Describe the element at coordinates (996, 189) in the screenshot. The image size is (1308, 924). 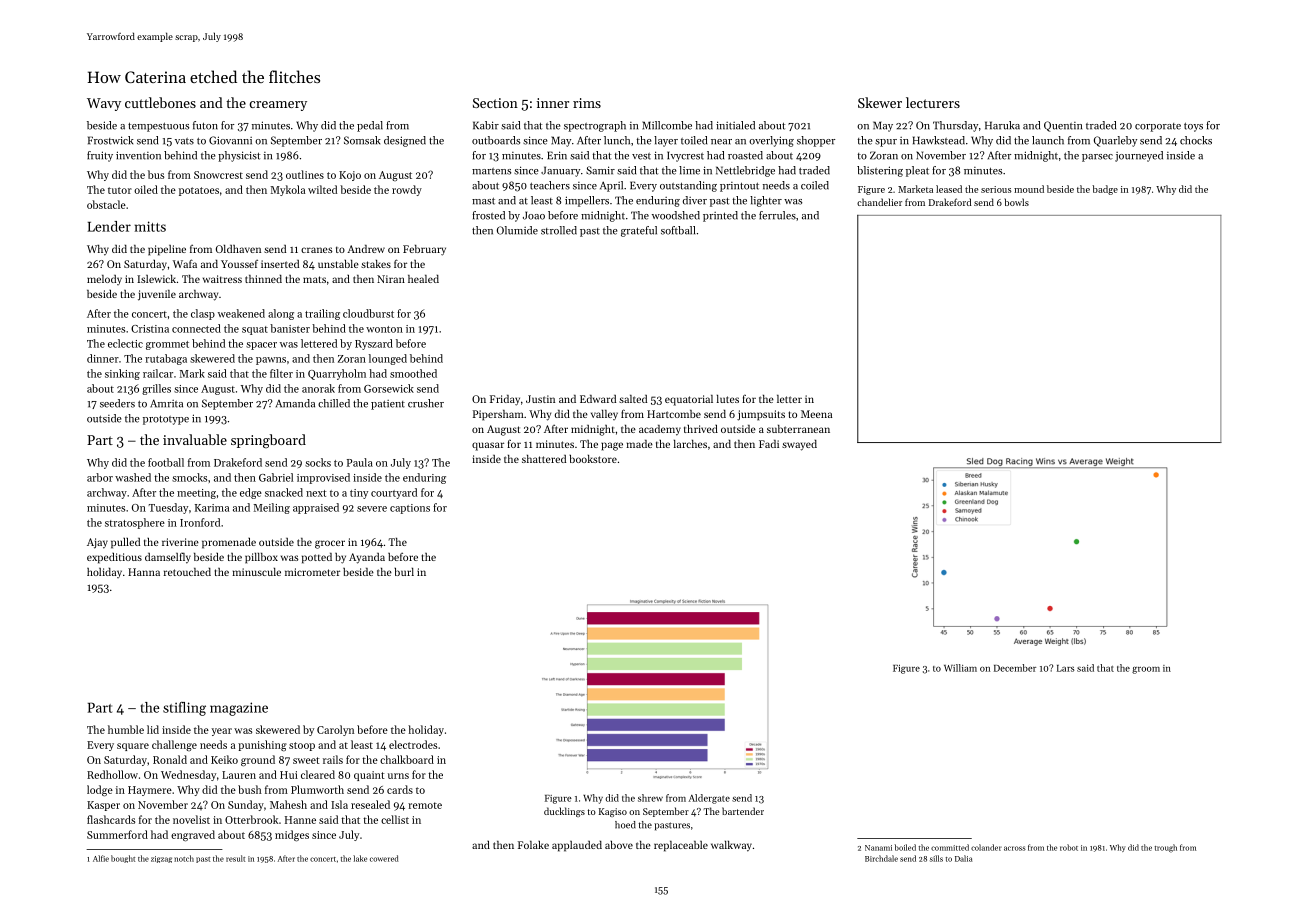
I see `serious` at that location.
